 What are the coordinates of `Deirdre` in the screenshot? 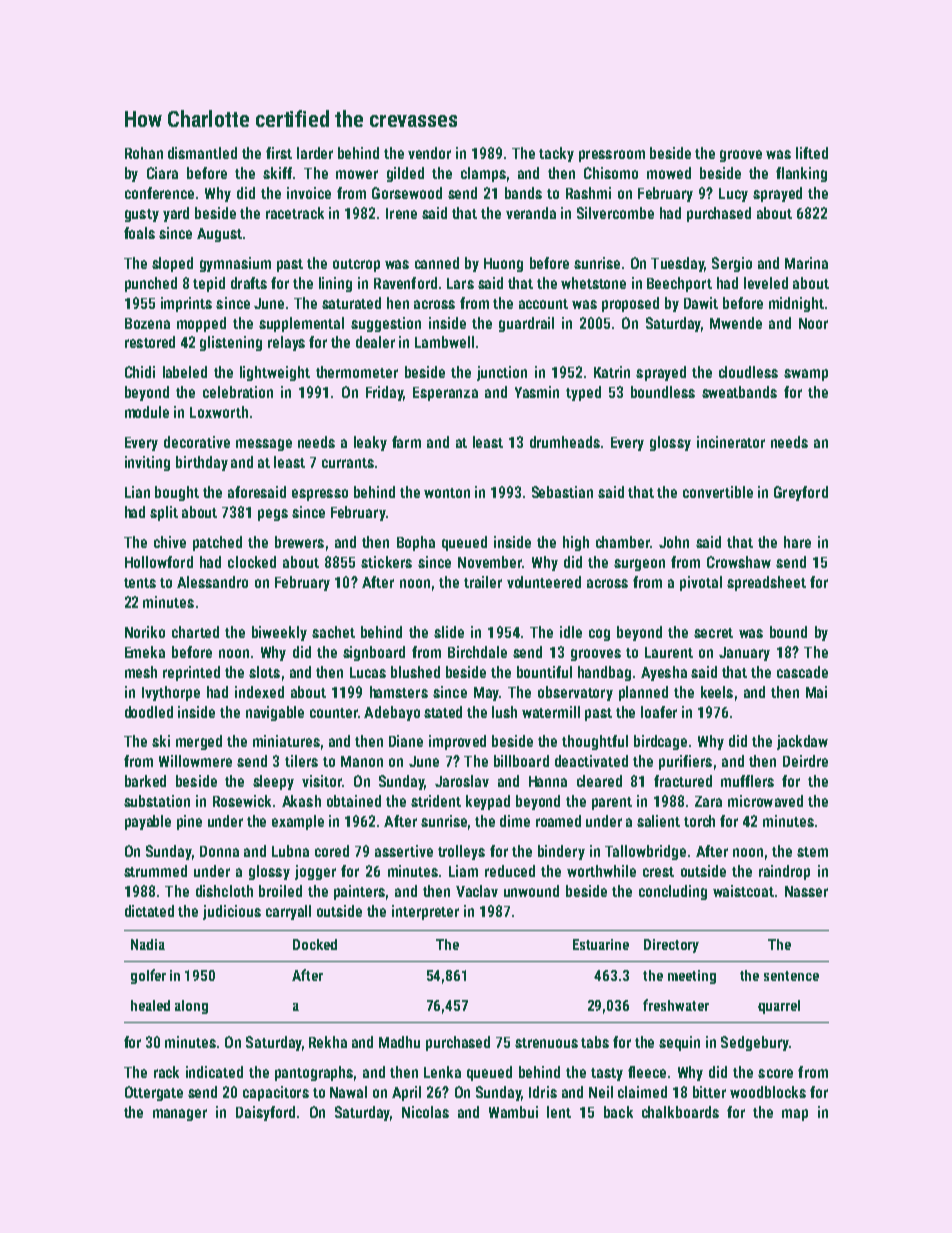 It's located at (805, 761).
